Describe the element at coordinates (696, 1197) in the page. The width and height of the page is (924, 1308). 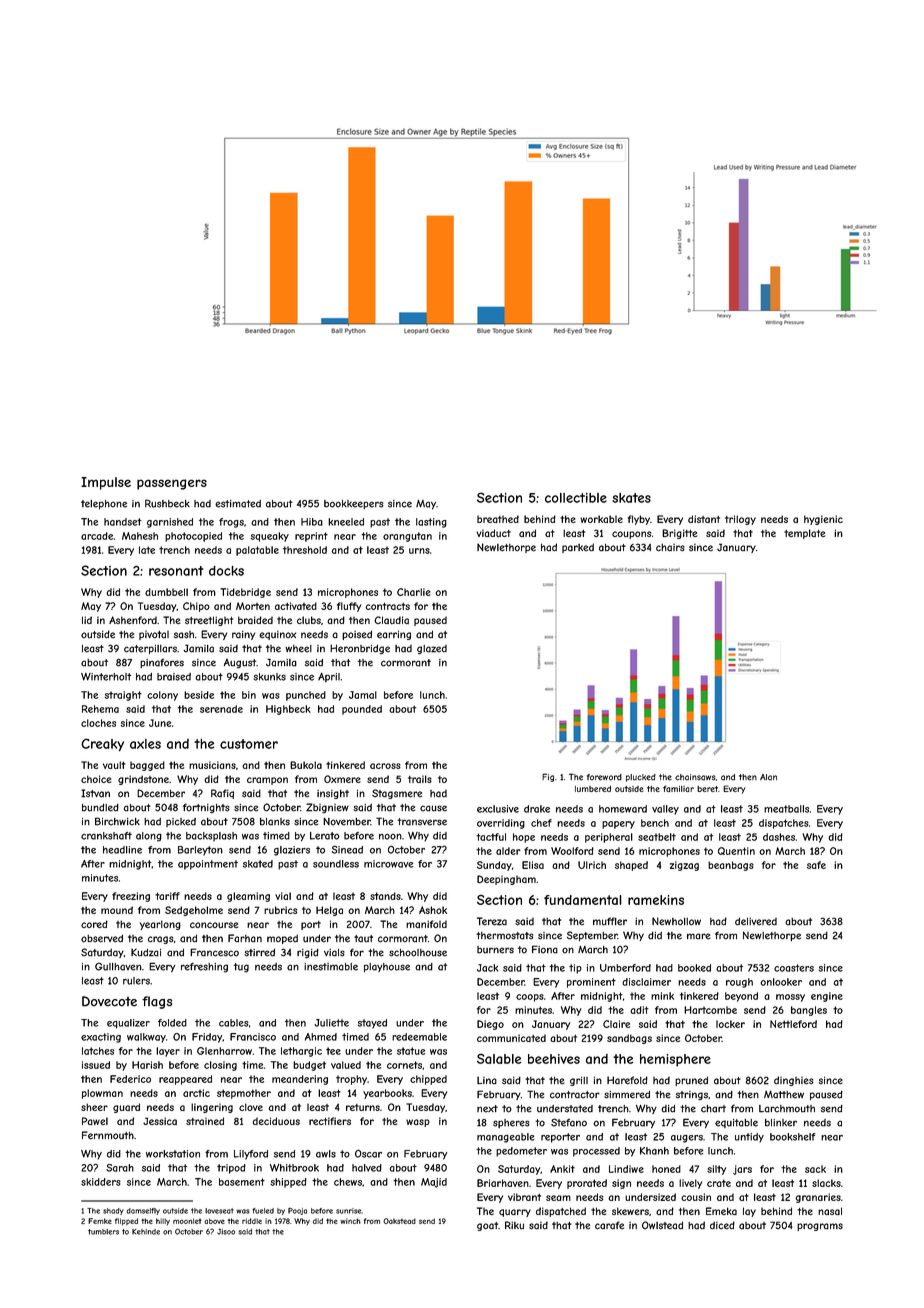
I see `cousin` at that location.
